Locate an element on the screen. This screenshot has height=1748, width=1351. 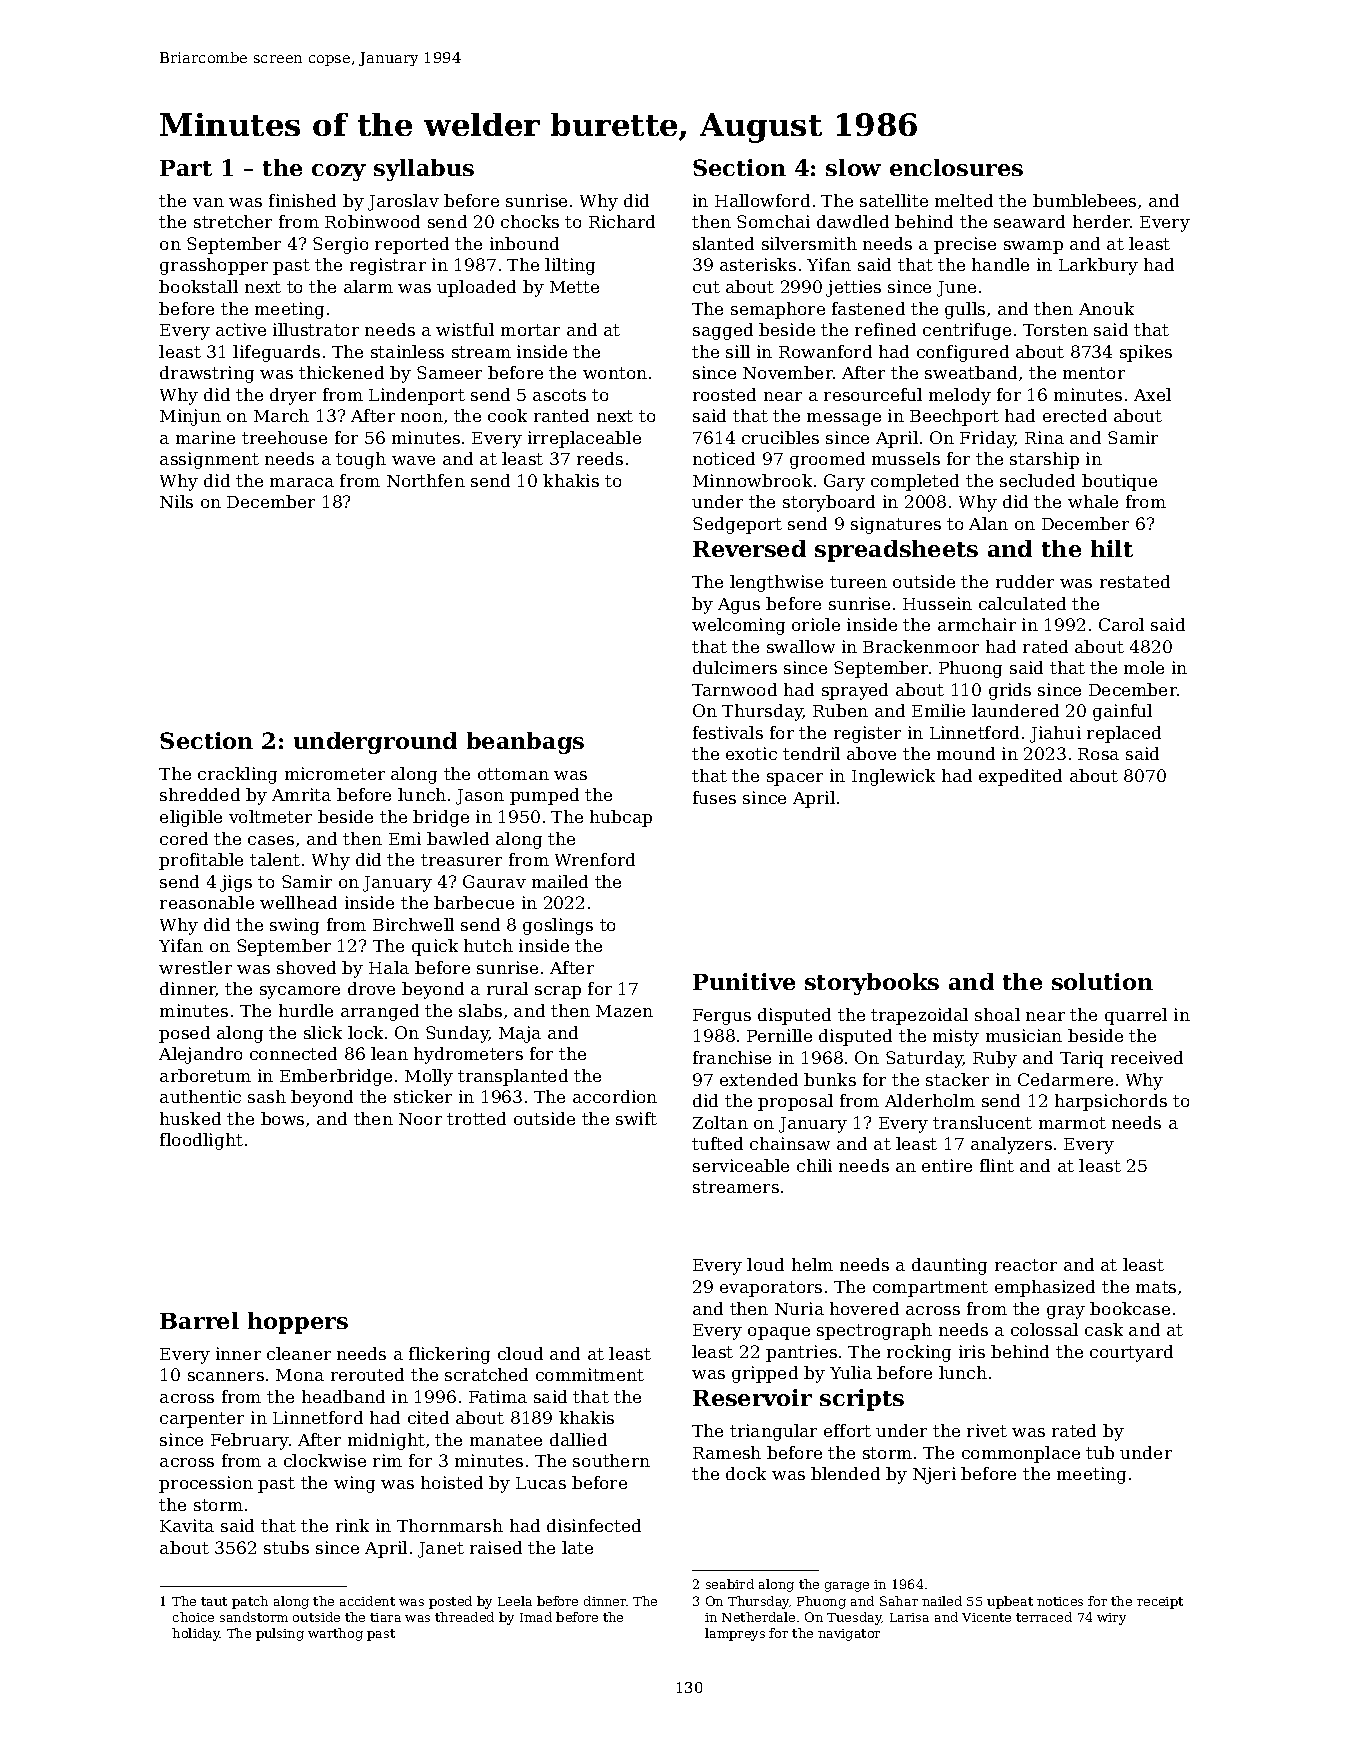
dulcimers is located at coordinates (735, 667).
